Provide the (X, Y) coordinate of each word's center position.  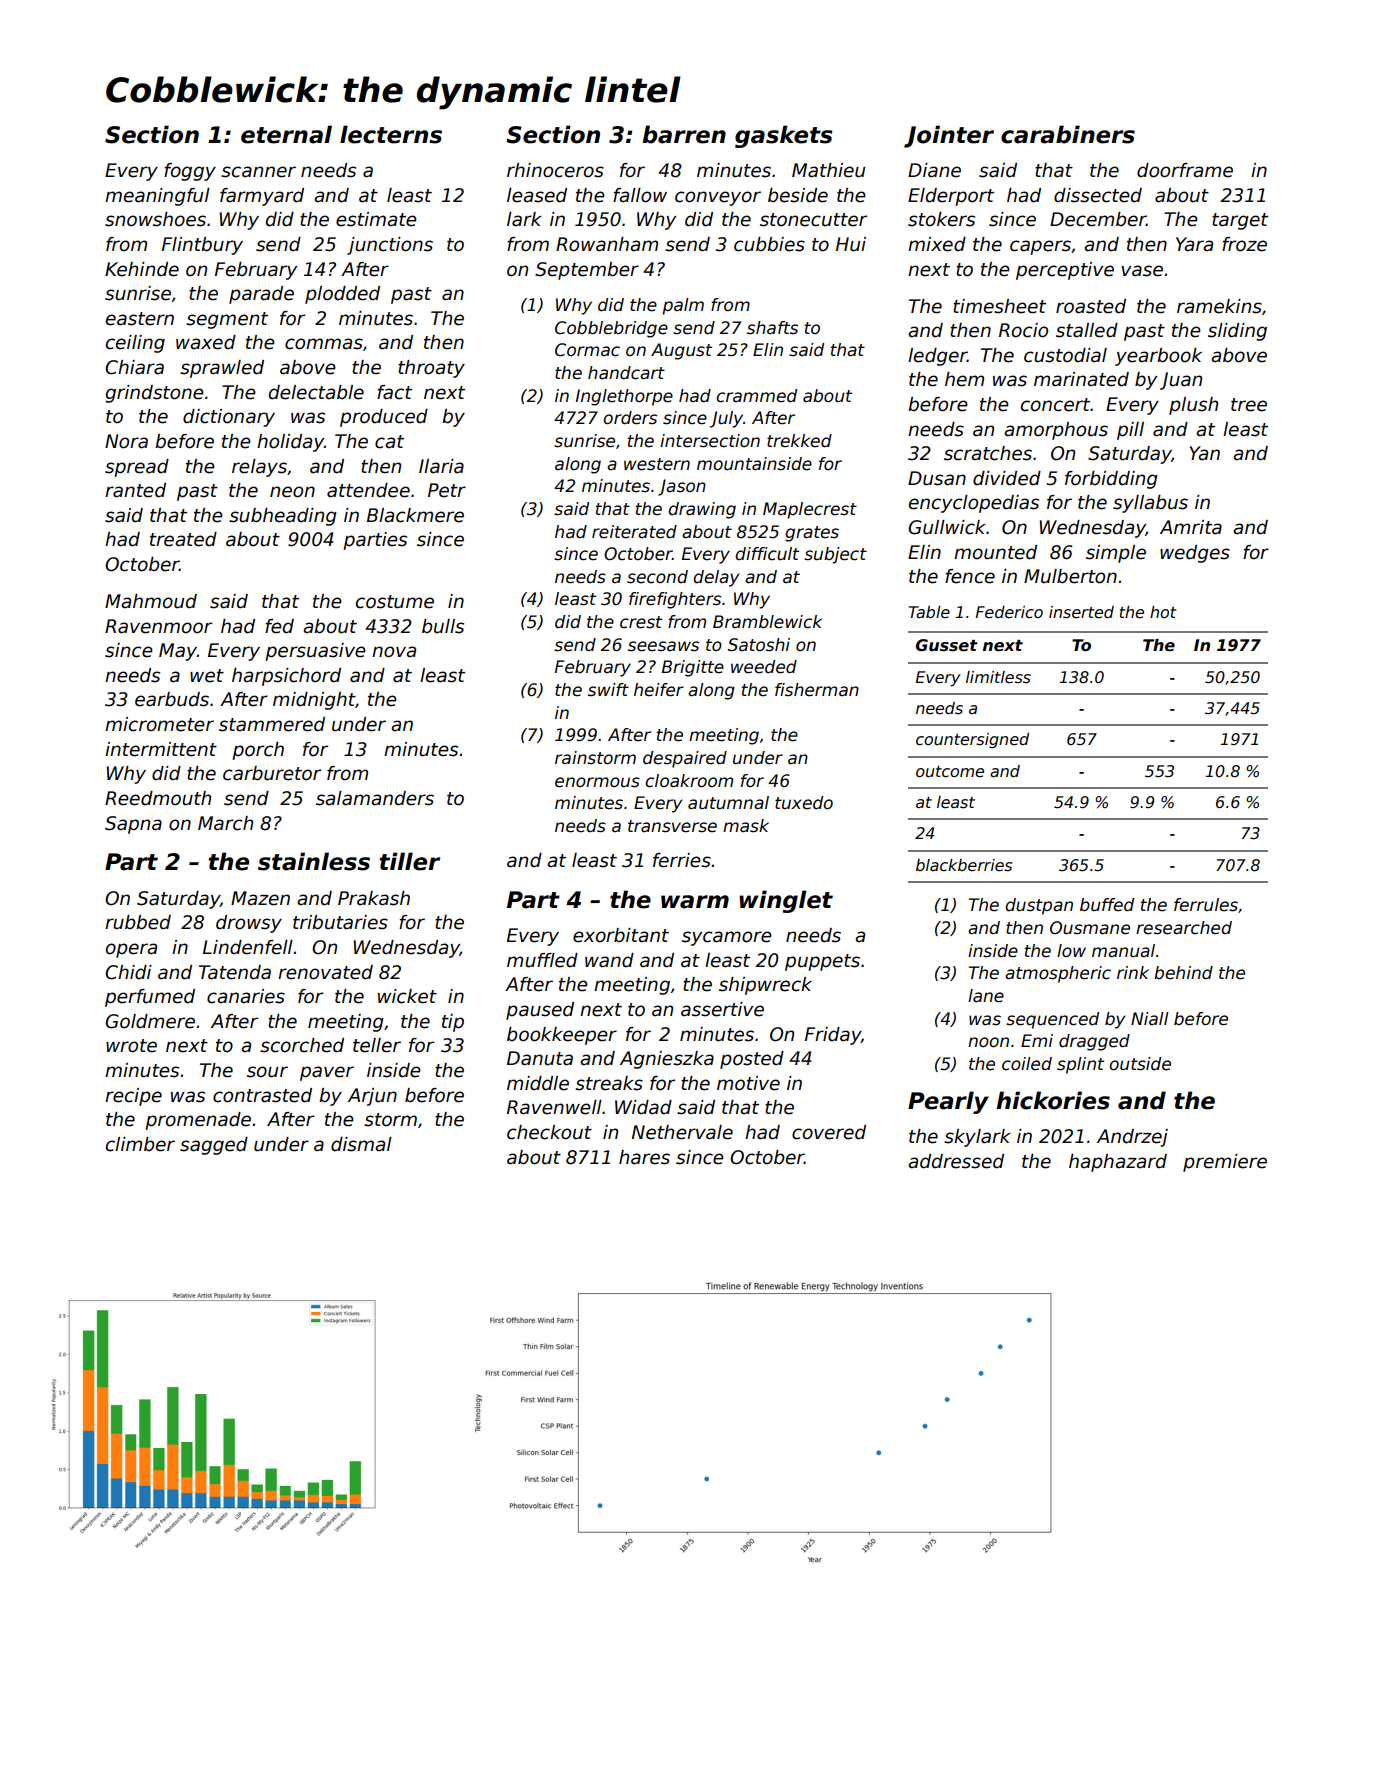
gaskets (783, 136)
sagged (214, 1146)
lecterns (391, 134)
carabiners (1068, 134)
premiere (1225, 1163)
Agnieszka (667, 1060)
